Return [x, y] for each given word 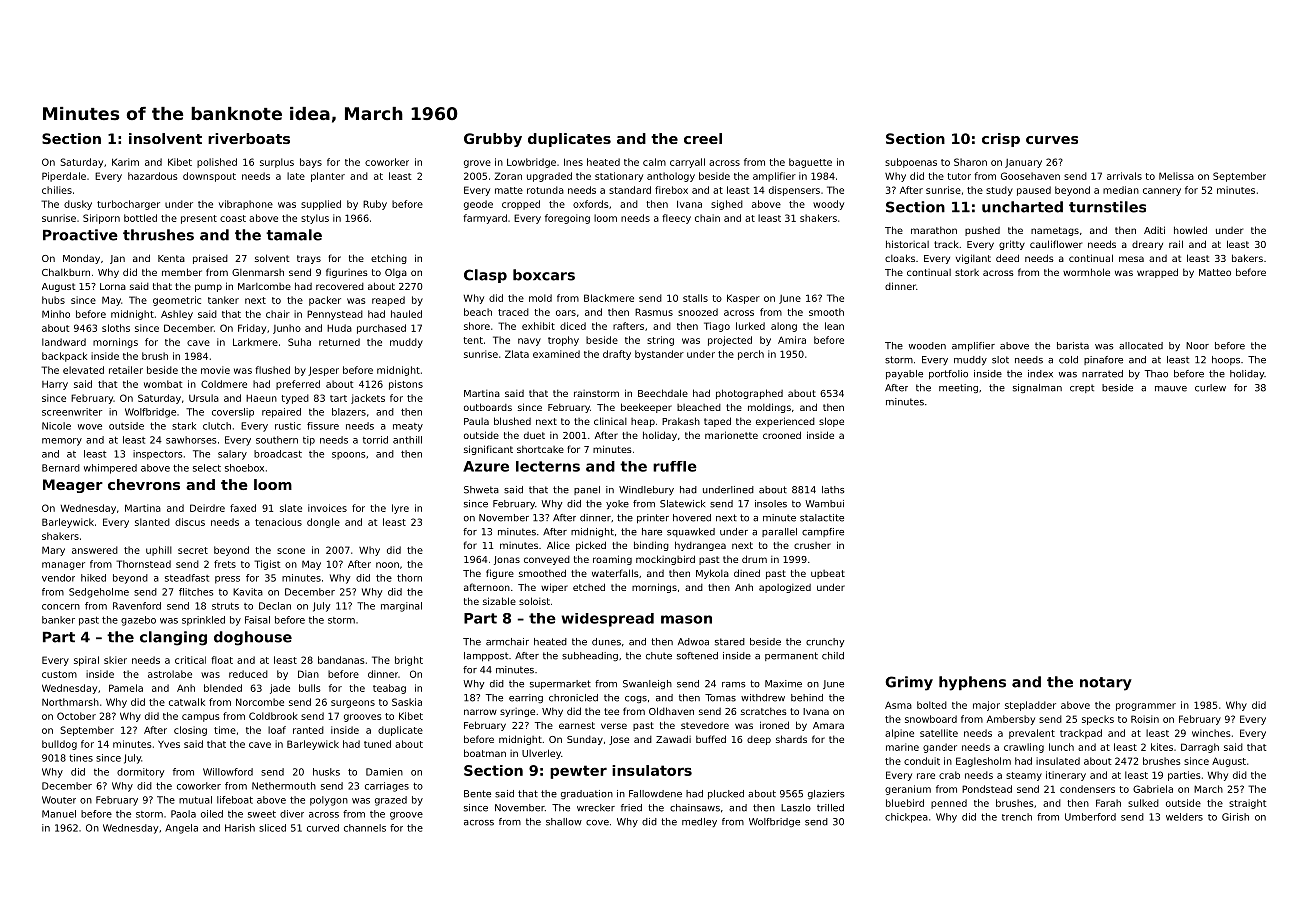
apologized [785, 588]
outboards [488, 407]
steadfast [187, 578]
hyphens [972, 683]
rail [1176, 244]
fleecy [676, 219]
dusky [78, 205]
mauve [1171, 389]
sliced [272, 828]
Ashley [177, 315]
